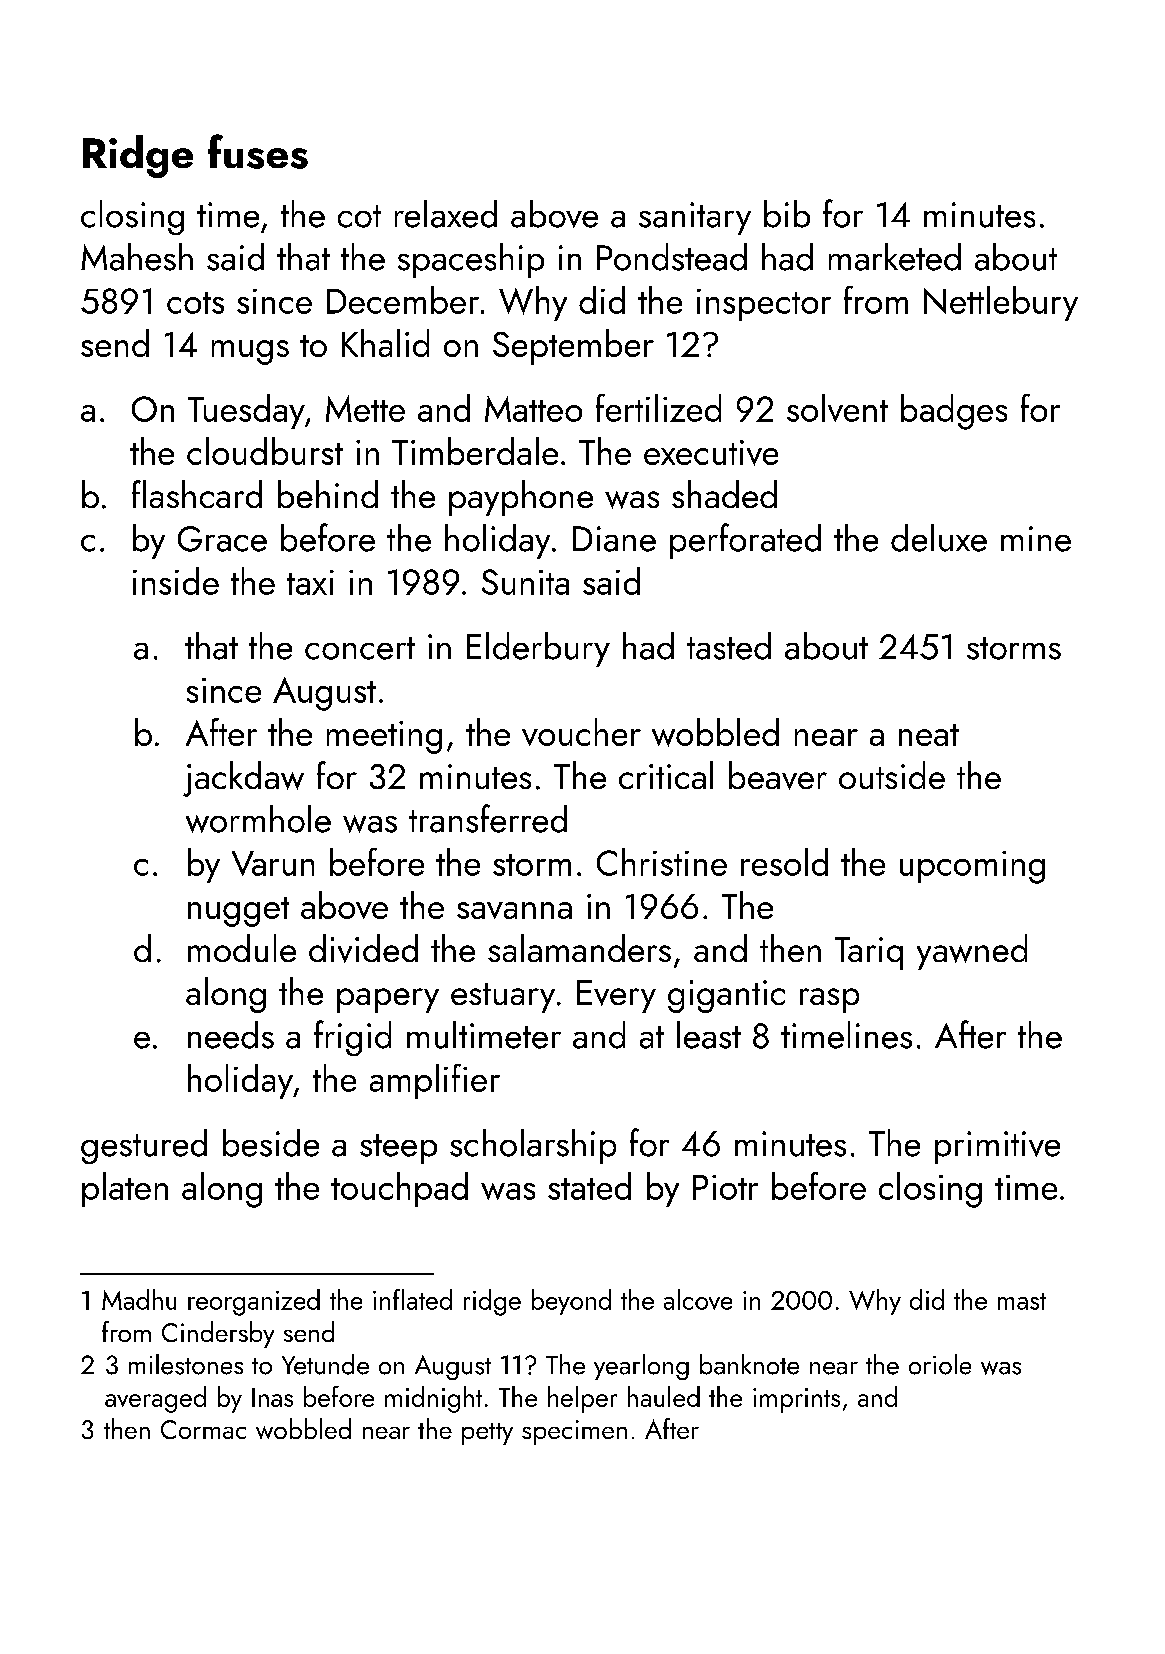 The height and width of the screenshot is (1654, 1165). I want to click on beside, so click(271, 1143).
